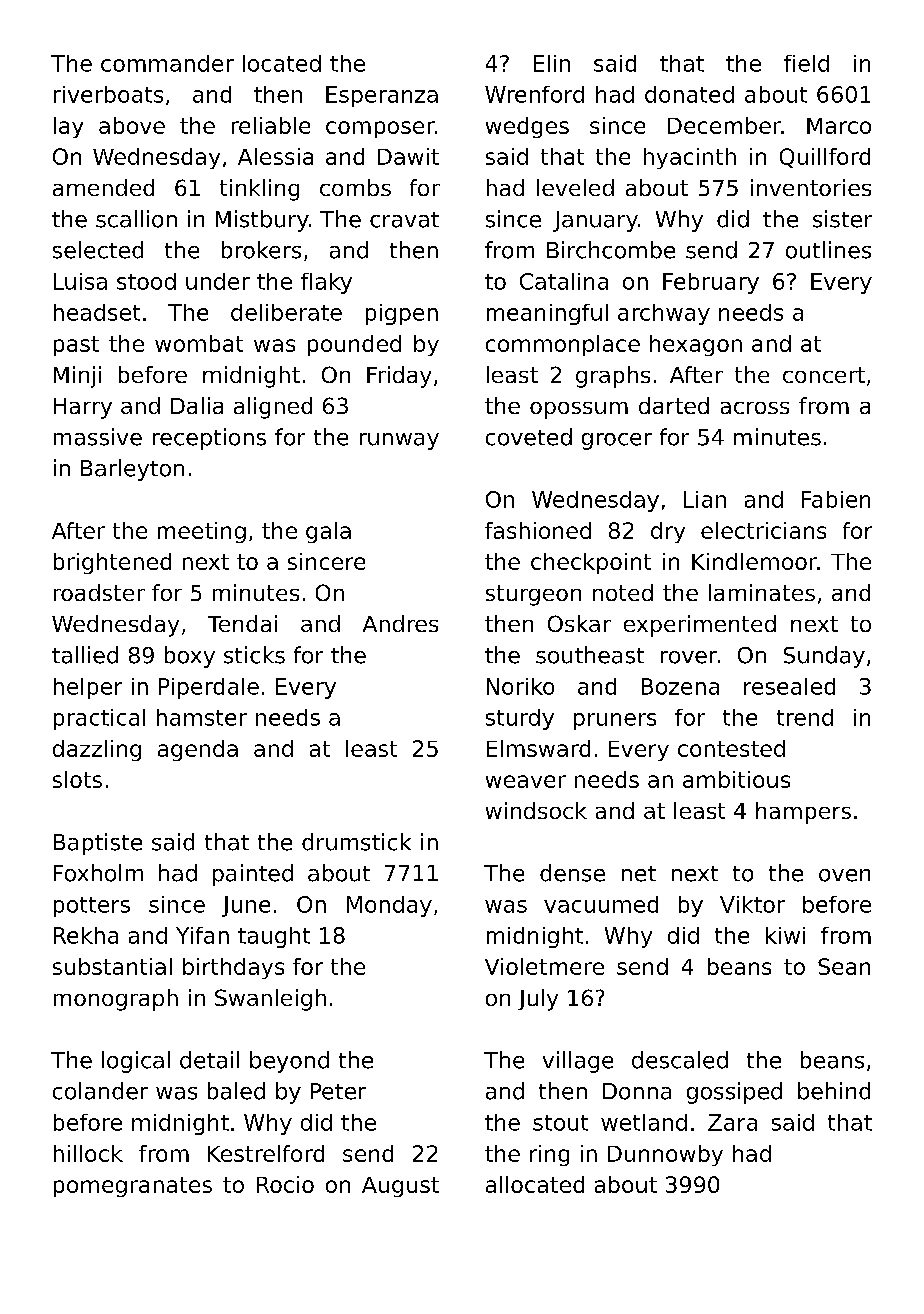 This document has width=924, height=1314. I want to click on selected, so click(98, 250).
